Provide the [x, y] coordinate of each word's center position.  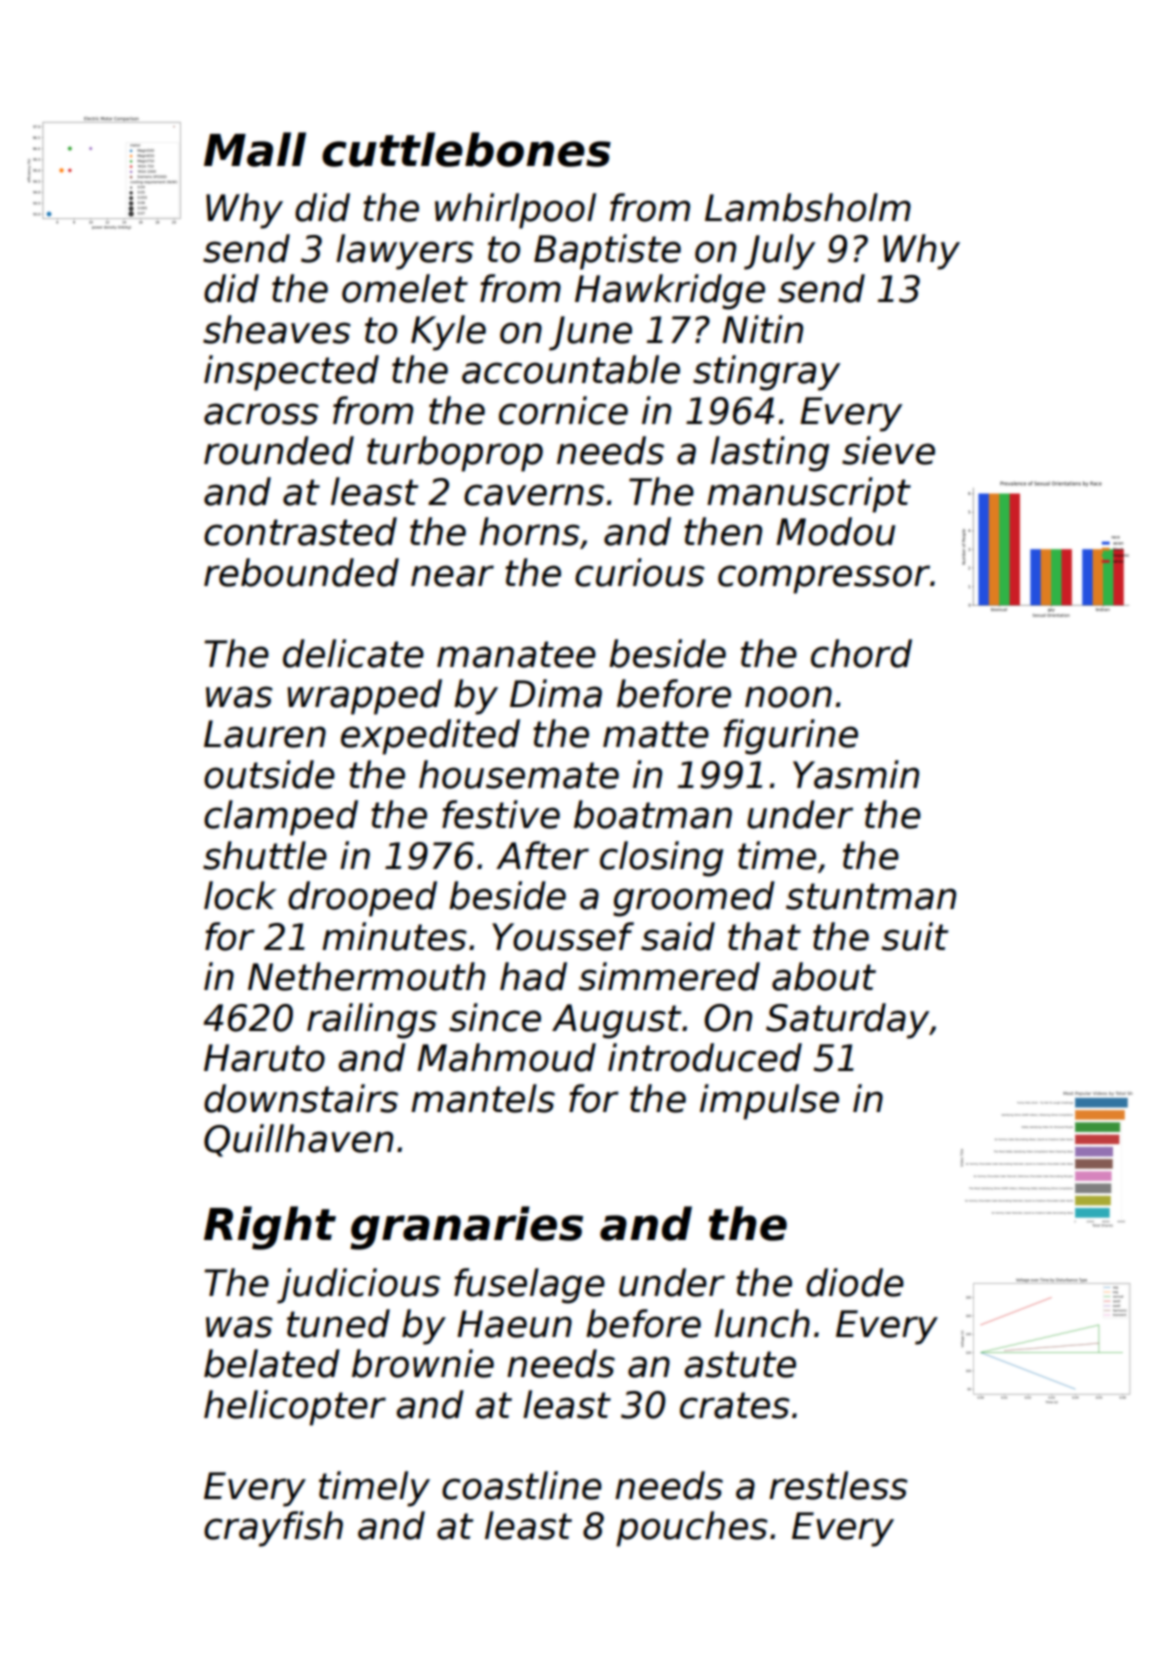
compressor [824, 579]
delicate [353, 653]
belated [272, 1363]
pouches [692, 1529]
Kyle [448, 333]
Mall [255, 149]
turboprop [455, 454]
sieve [888, 450]
